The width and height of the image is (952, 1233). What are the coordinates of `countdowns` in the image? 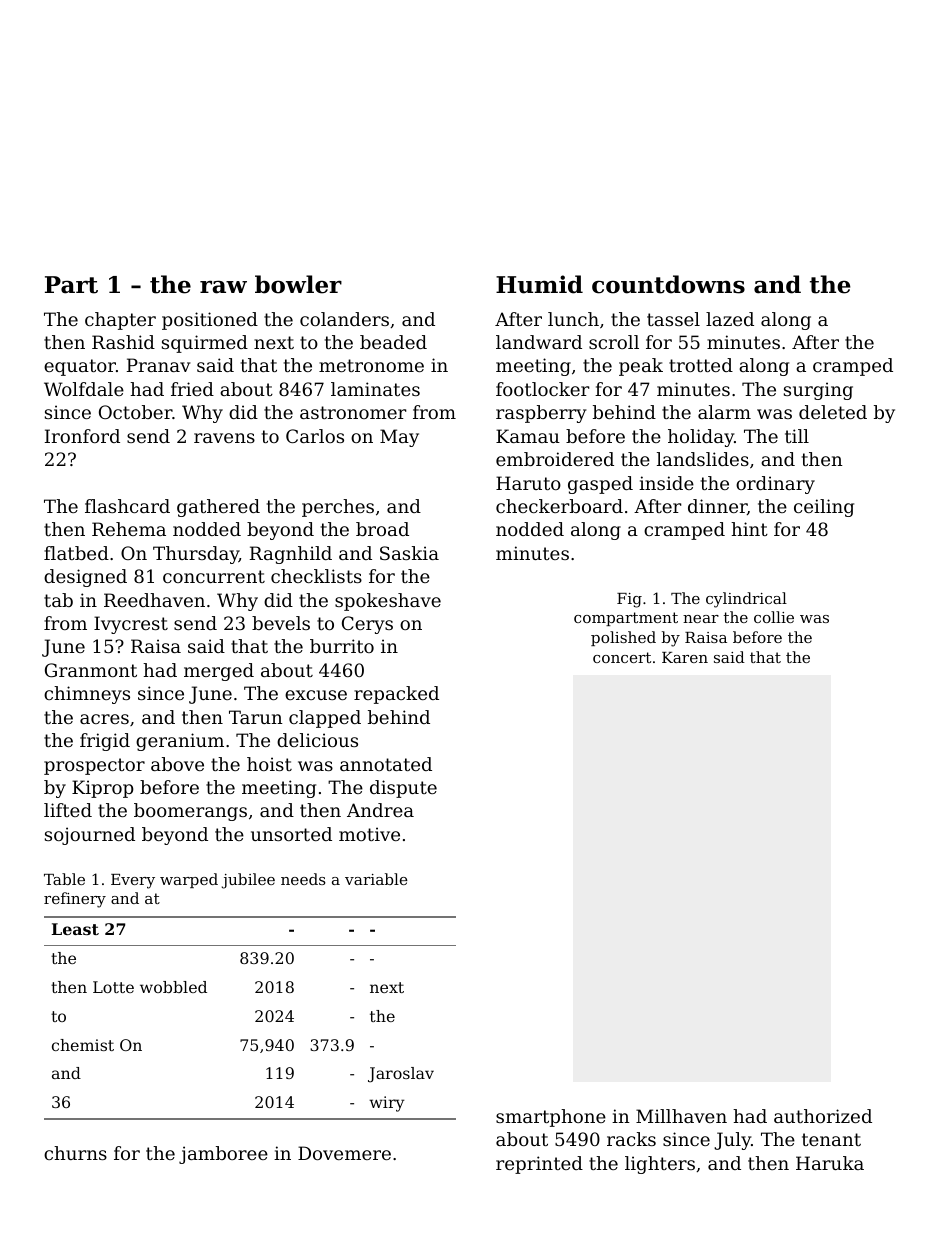 It's located at (668, 284).
